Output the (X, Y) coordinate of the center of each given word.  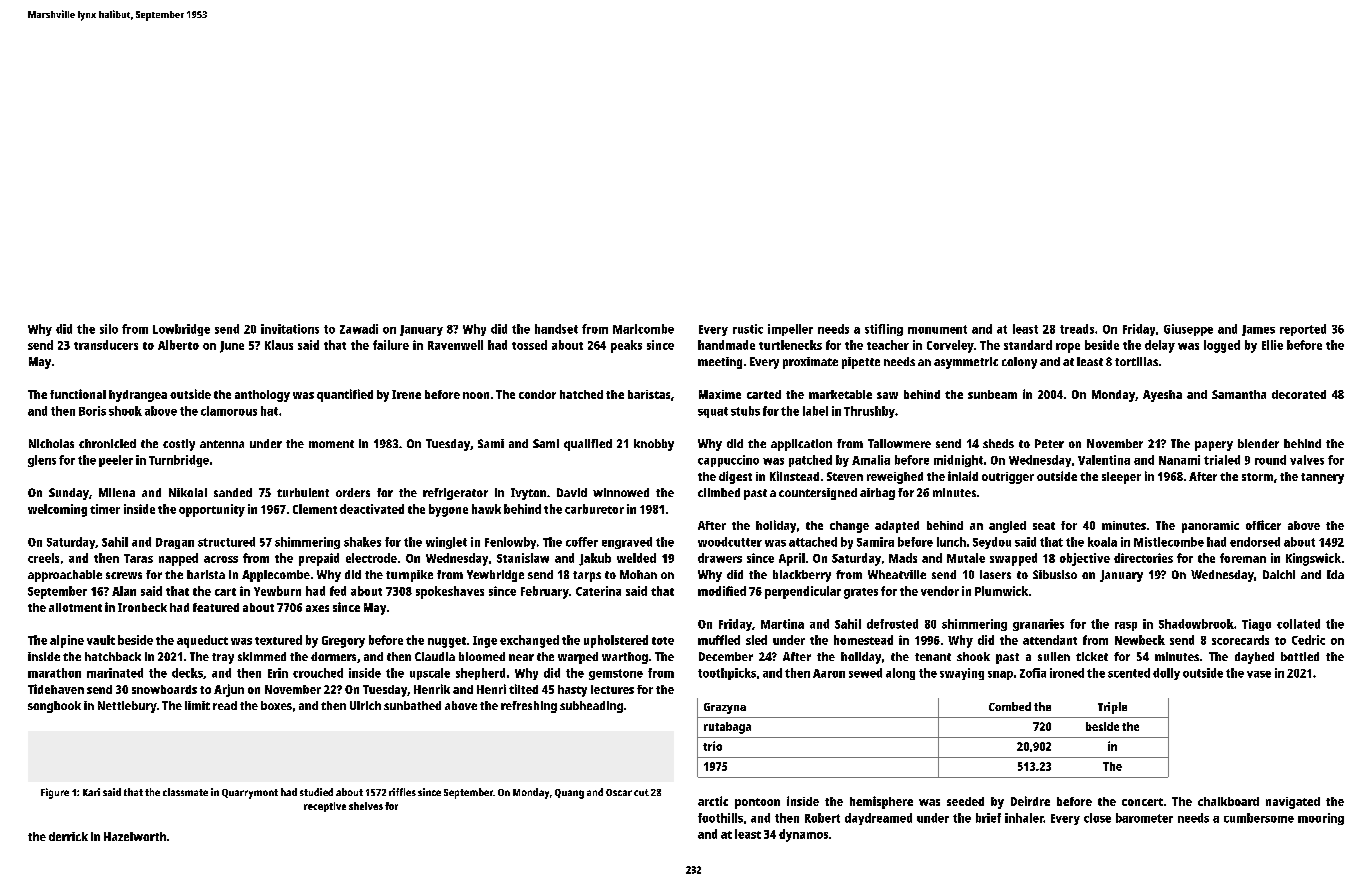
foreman (1243, 558)
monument (937, 329)
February (545, 592)
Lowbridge (181, 330)
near (521, 657)
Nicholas (51, 443)
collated (1298, 624)
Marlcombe (643, 329)
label (815, 411)
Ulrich (365, 705)
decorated (1299, 394)
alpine (67, 641)
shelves (366, 806)
